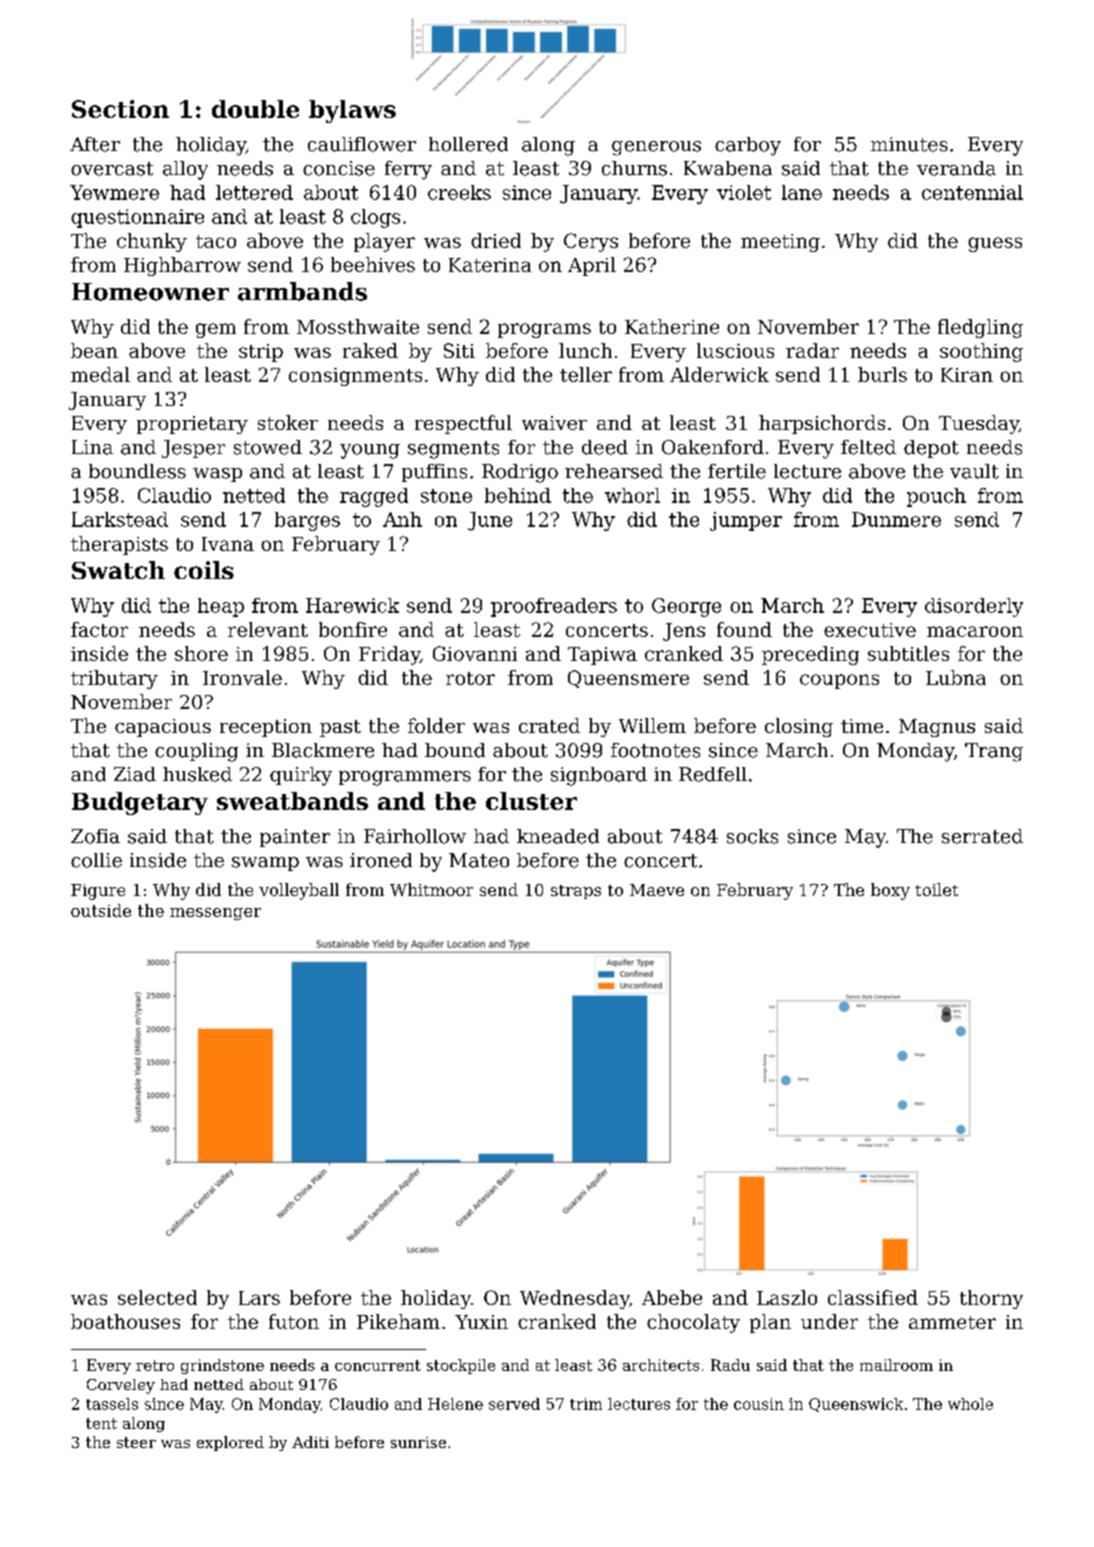 The image size is (1094, 1547). What do you see at coordinates (656, 148) in the image?
I see `generous` at bounding box center [656, 148].
